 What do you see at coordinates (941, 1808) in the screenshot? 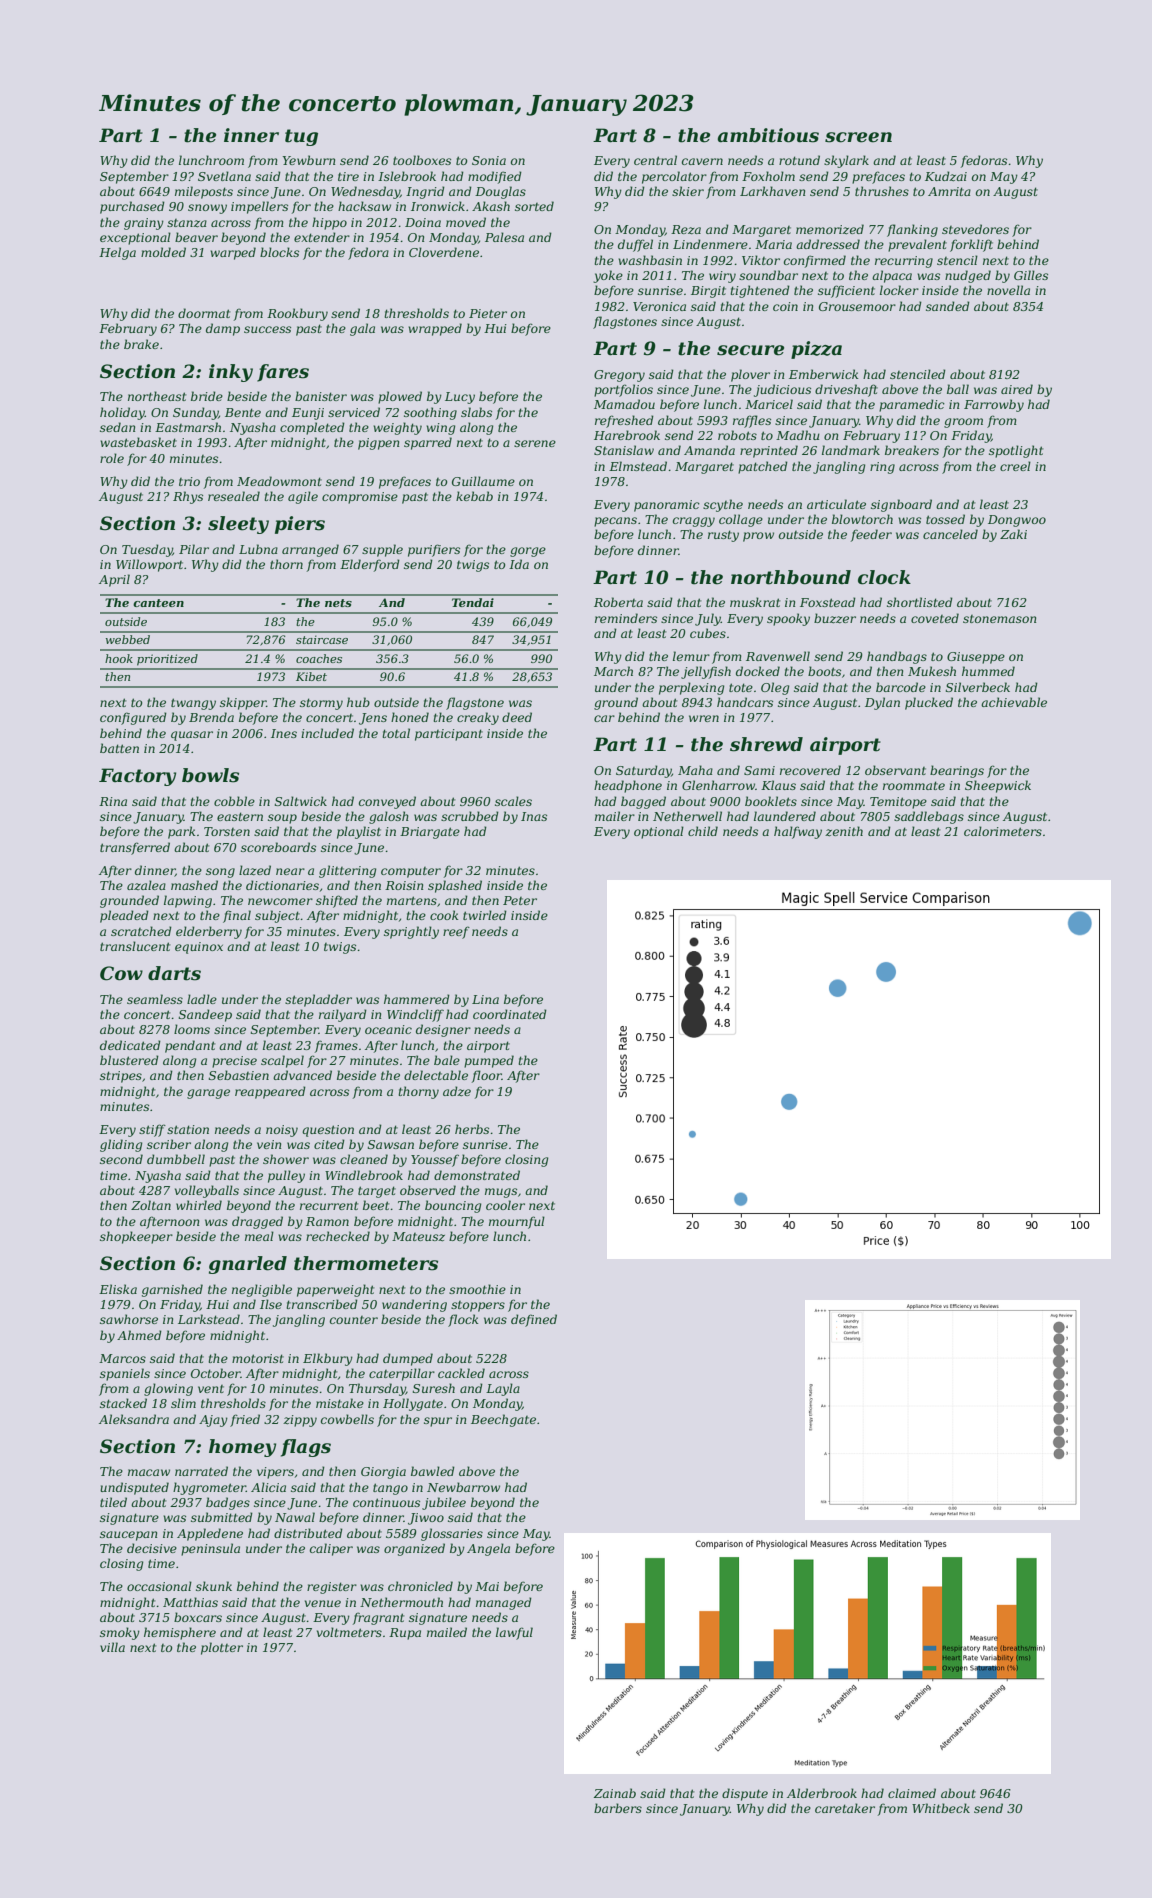
I see `Whitbeck` at bounding box center [941, 1808].
